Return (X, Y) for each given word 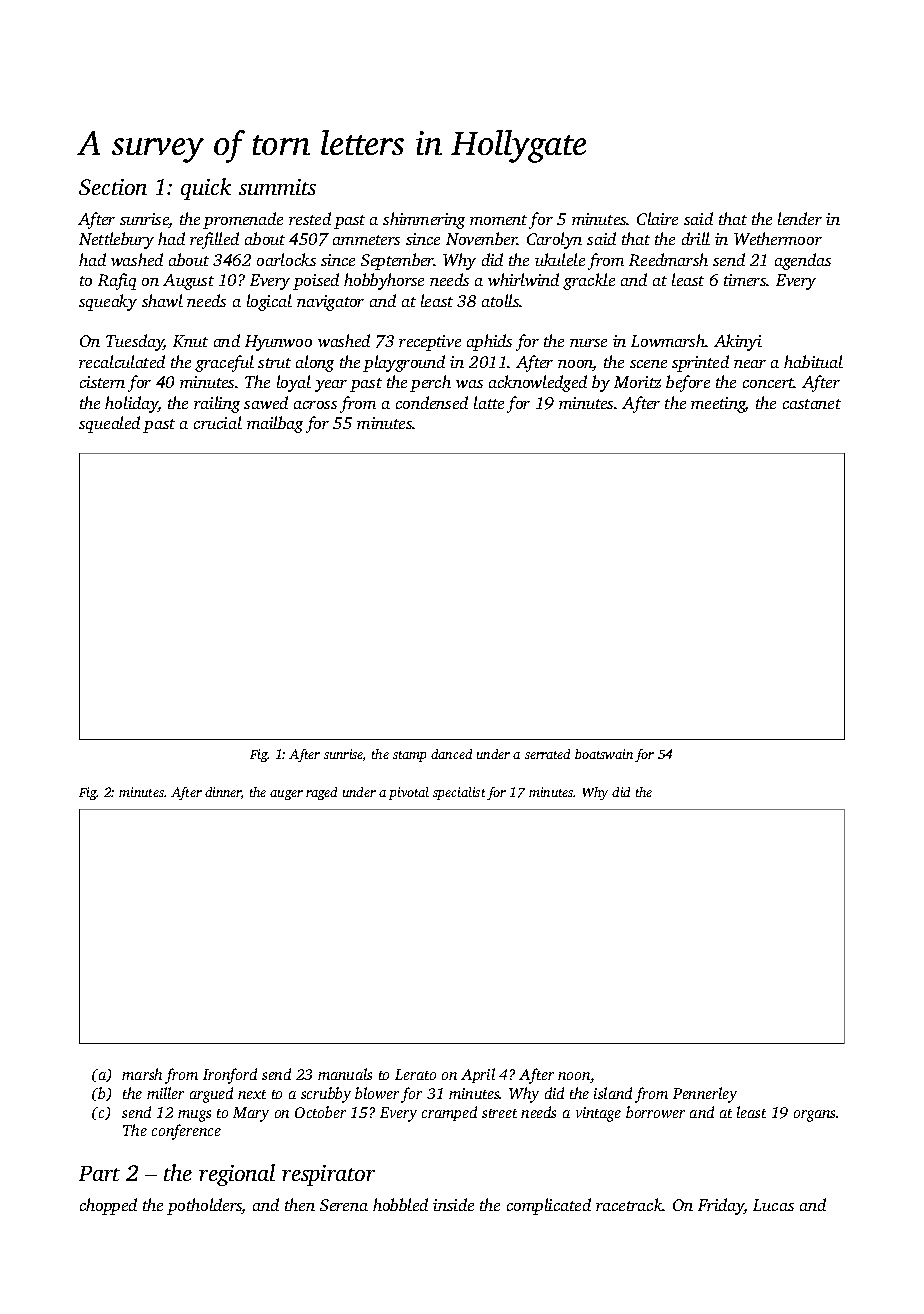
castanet (812, 404)
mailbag (275, 424)
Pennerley (705, 1095)
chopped (108, 1206)
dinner (223, 792)
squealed (109, 424)
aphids (489, 342)
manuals (345, 1074)
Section (113, 187)
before (688, 383)
